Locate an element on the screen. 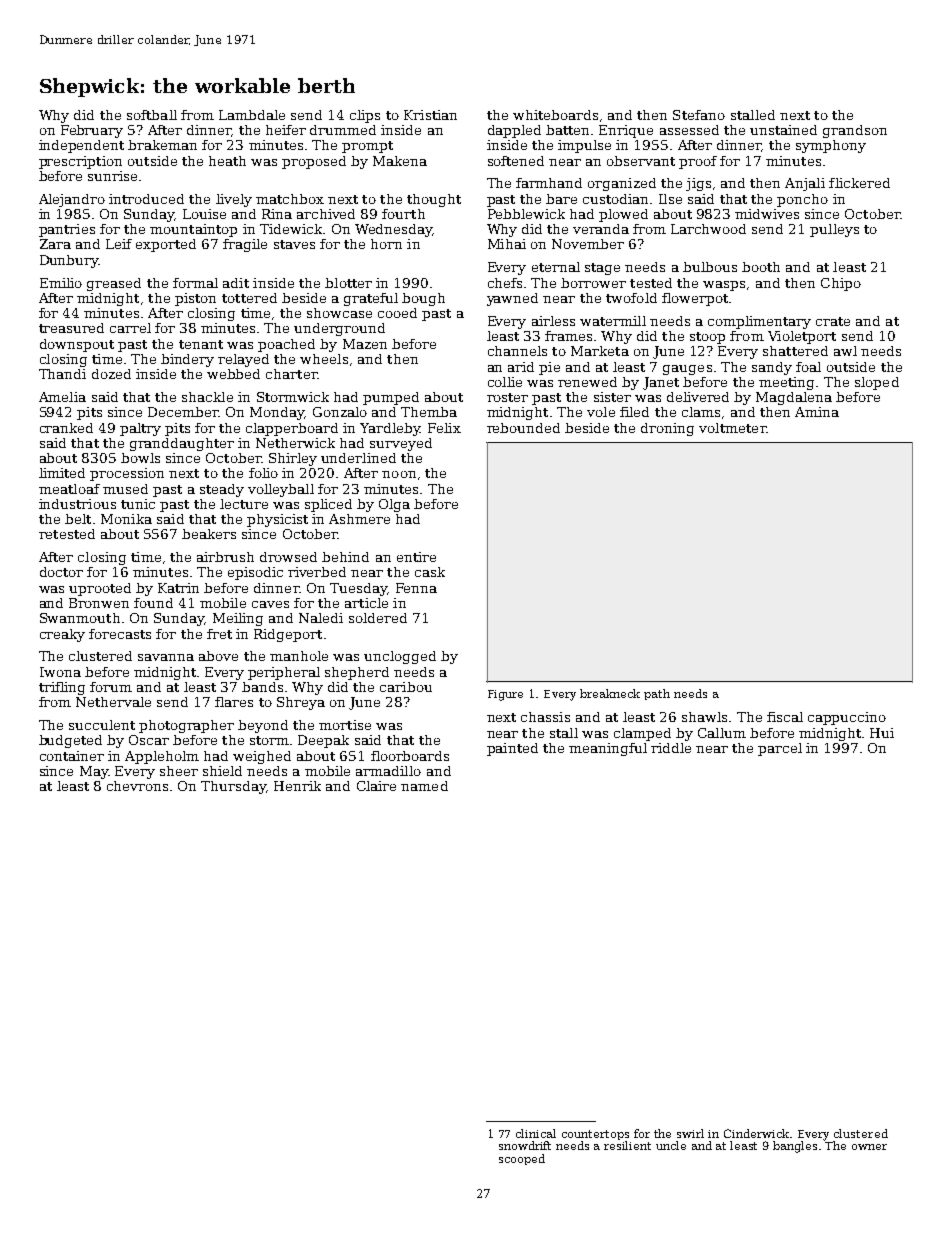 The width and height of the screenshot is (952, 1233). snowdrift is located at coordinates (525, 1145).
